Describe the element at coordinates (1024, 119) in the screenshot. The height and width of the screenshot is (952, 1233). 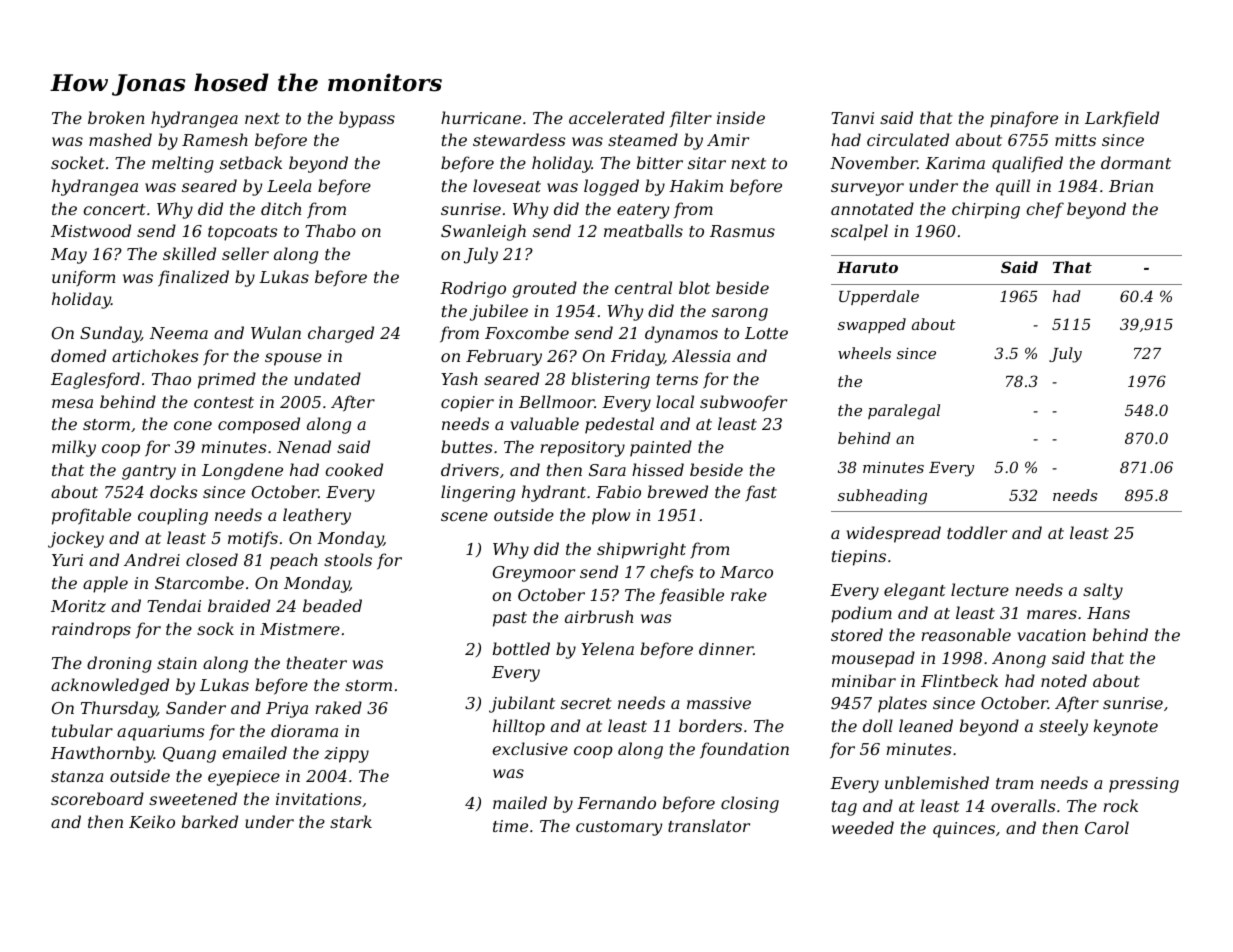
I see `pinafore` at that location.
